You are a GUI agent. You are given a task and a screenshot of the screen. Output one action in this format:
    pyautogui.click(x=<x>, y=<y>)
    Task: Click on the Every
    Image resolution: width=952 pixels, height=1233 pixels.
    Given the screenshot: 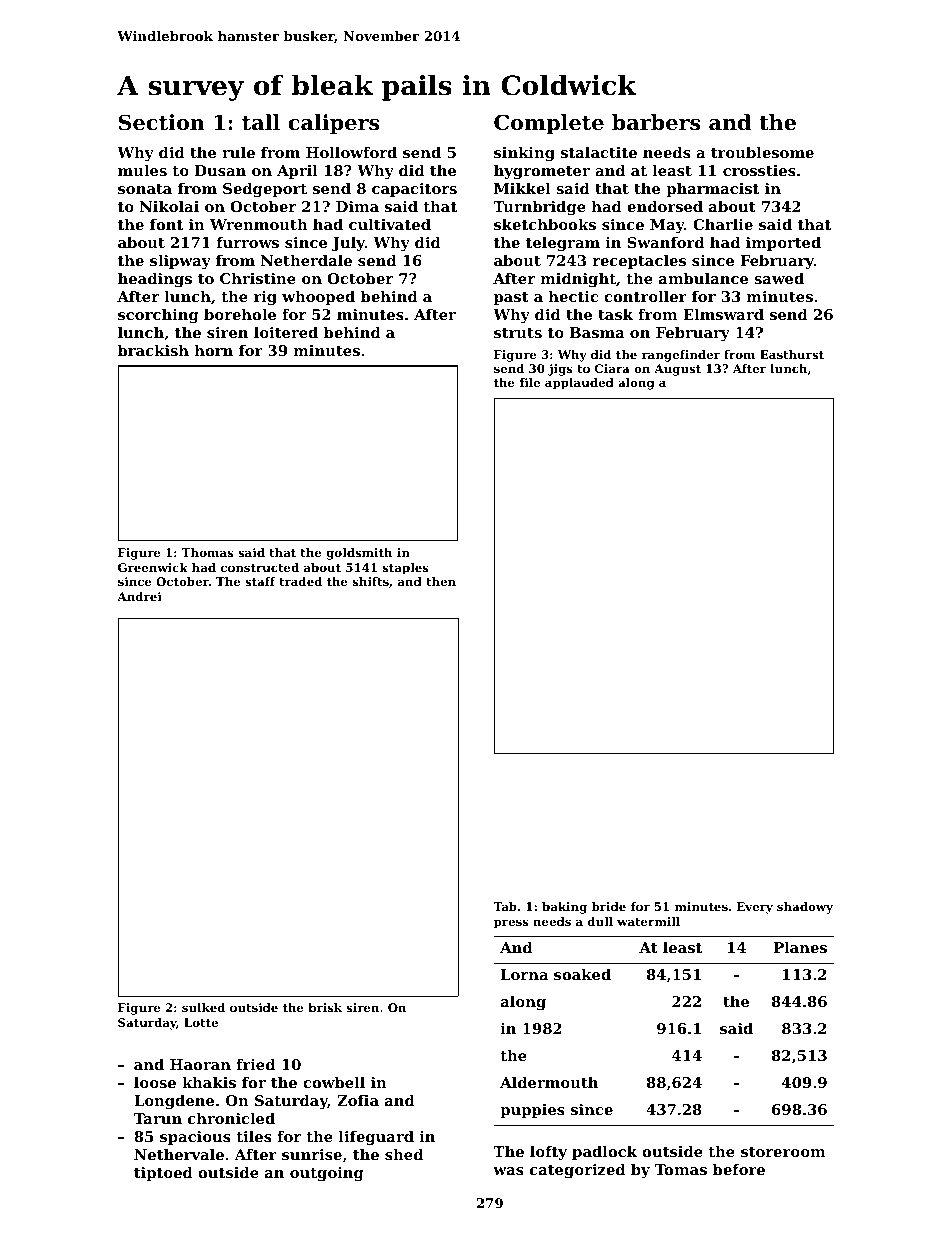 What is the action you would take?
    pyautogui.click(x=755, y=908)
